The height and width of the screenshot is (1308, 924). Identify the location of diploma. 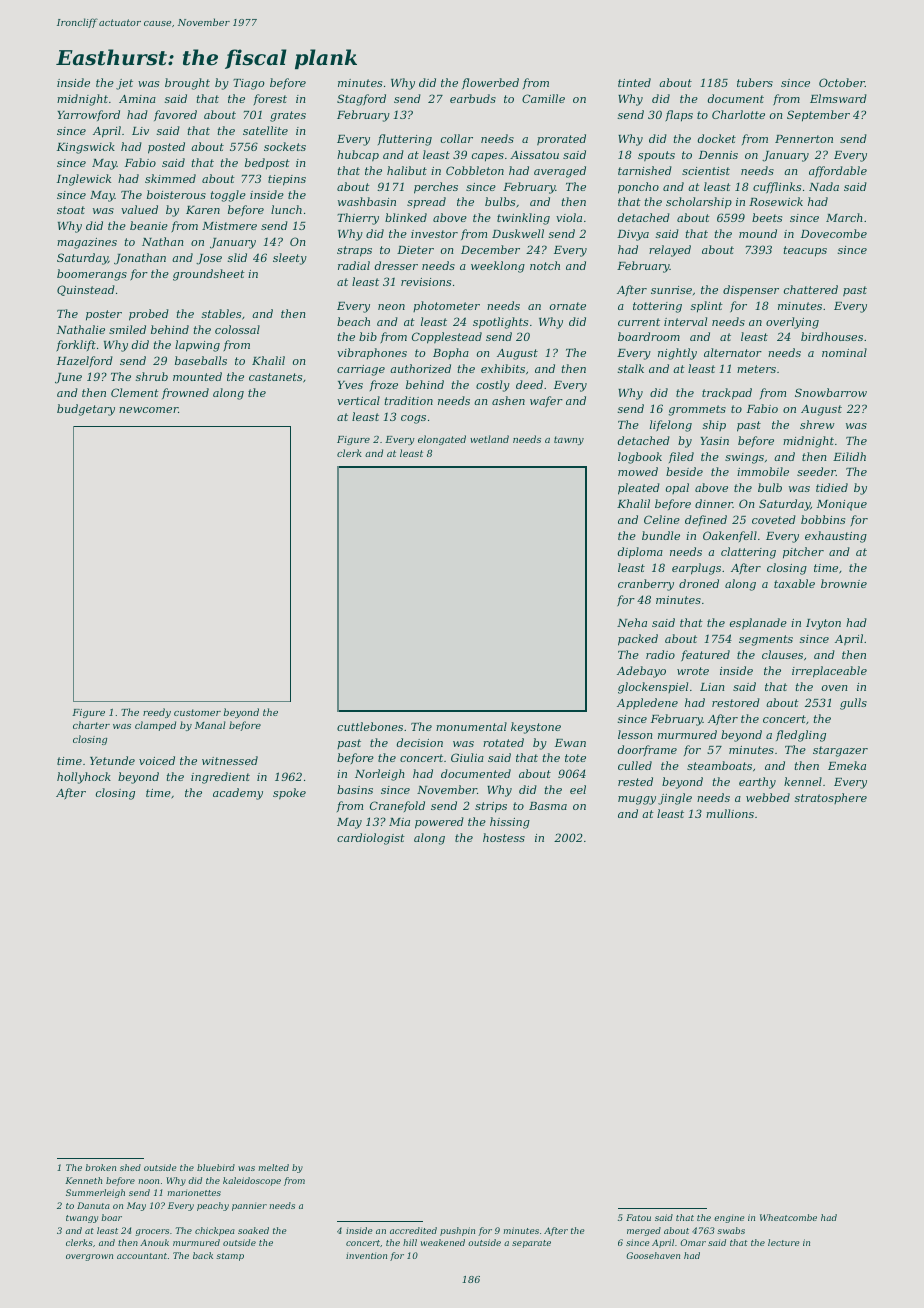
(640, 553).
